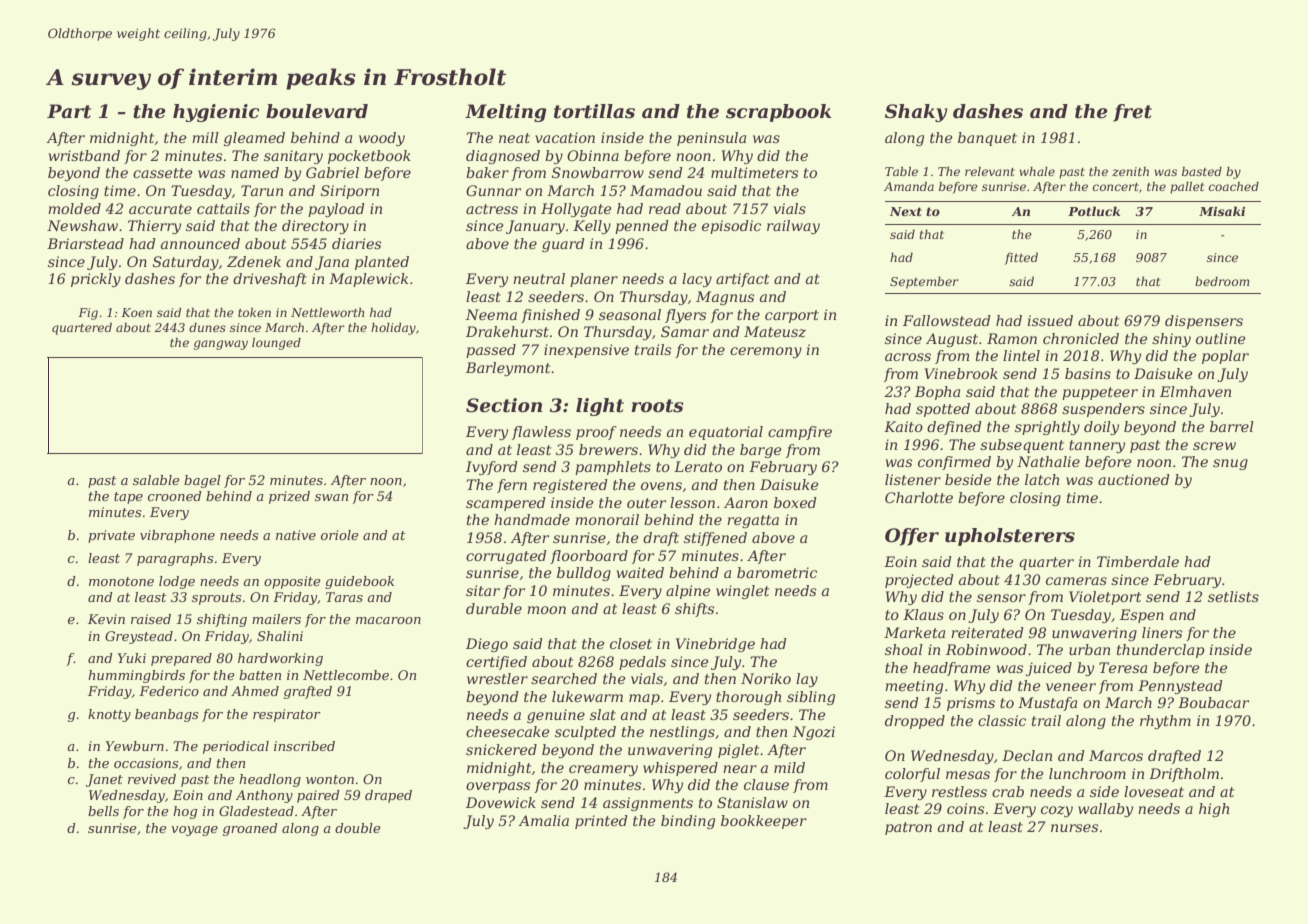 The height and width of the image is (924, 1308). Describe the element at coordinates (642, 227) in the image. I see `penned` at that location.
